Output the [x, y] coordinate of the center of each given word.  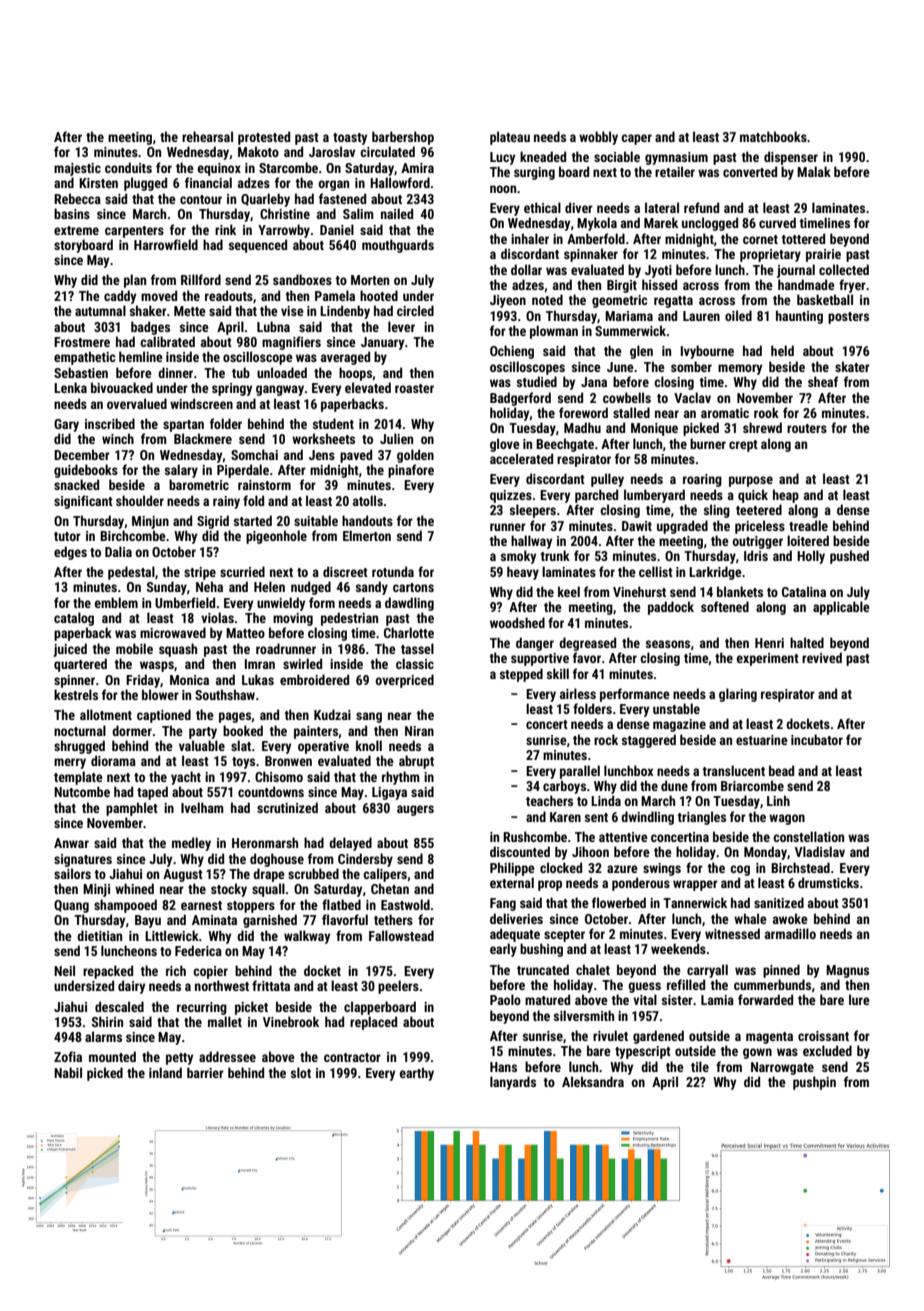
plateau [510, 138]
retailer [675, 171]
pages [235, 717]
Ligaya [389, 793]
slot [301, 1072]
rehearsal [207, 136]
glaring [738, 695]
